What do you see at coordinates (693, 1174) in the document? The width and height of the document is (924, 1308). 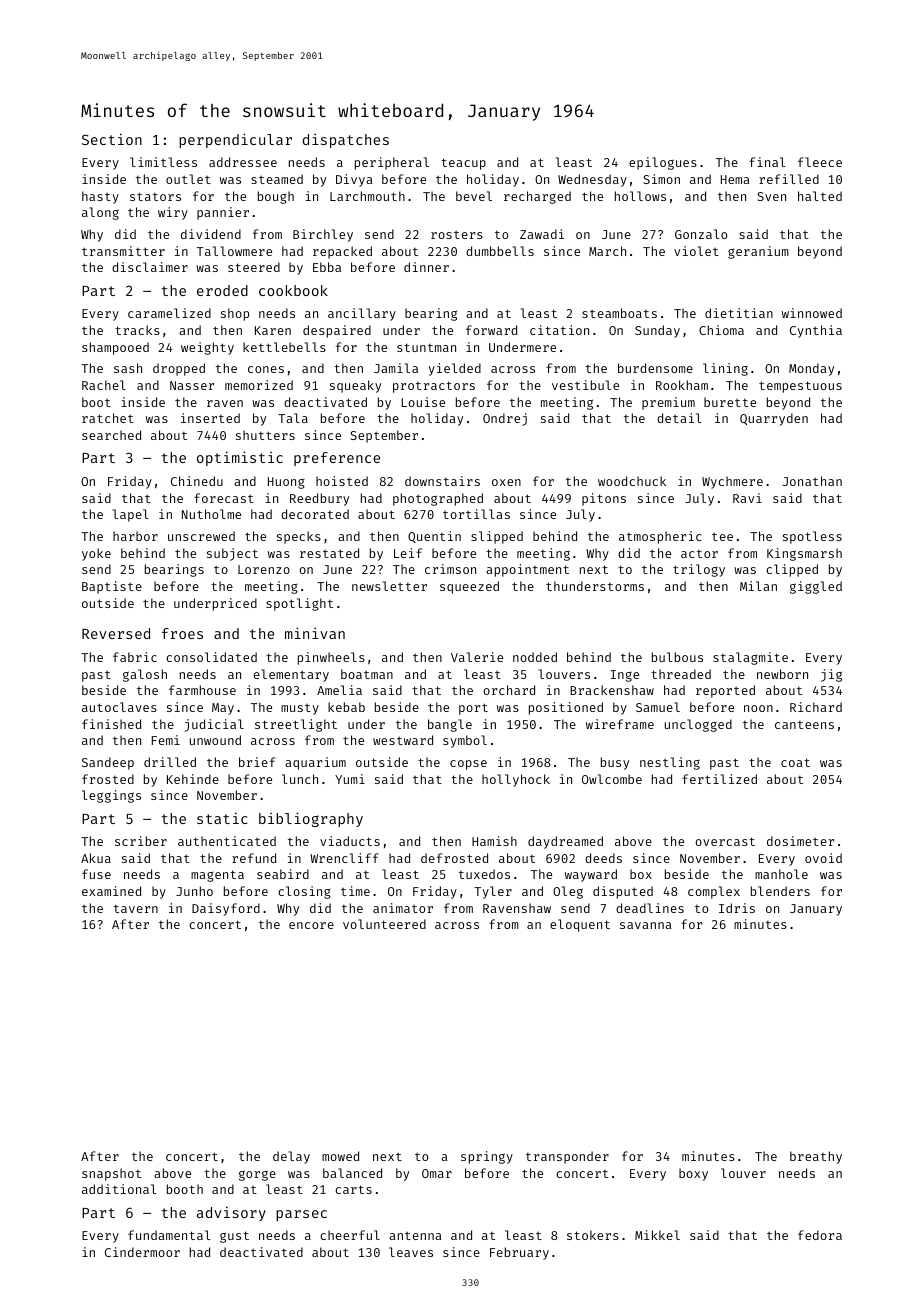 I see `boxy` at bounding box center [693, 1174].
